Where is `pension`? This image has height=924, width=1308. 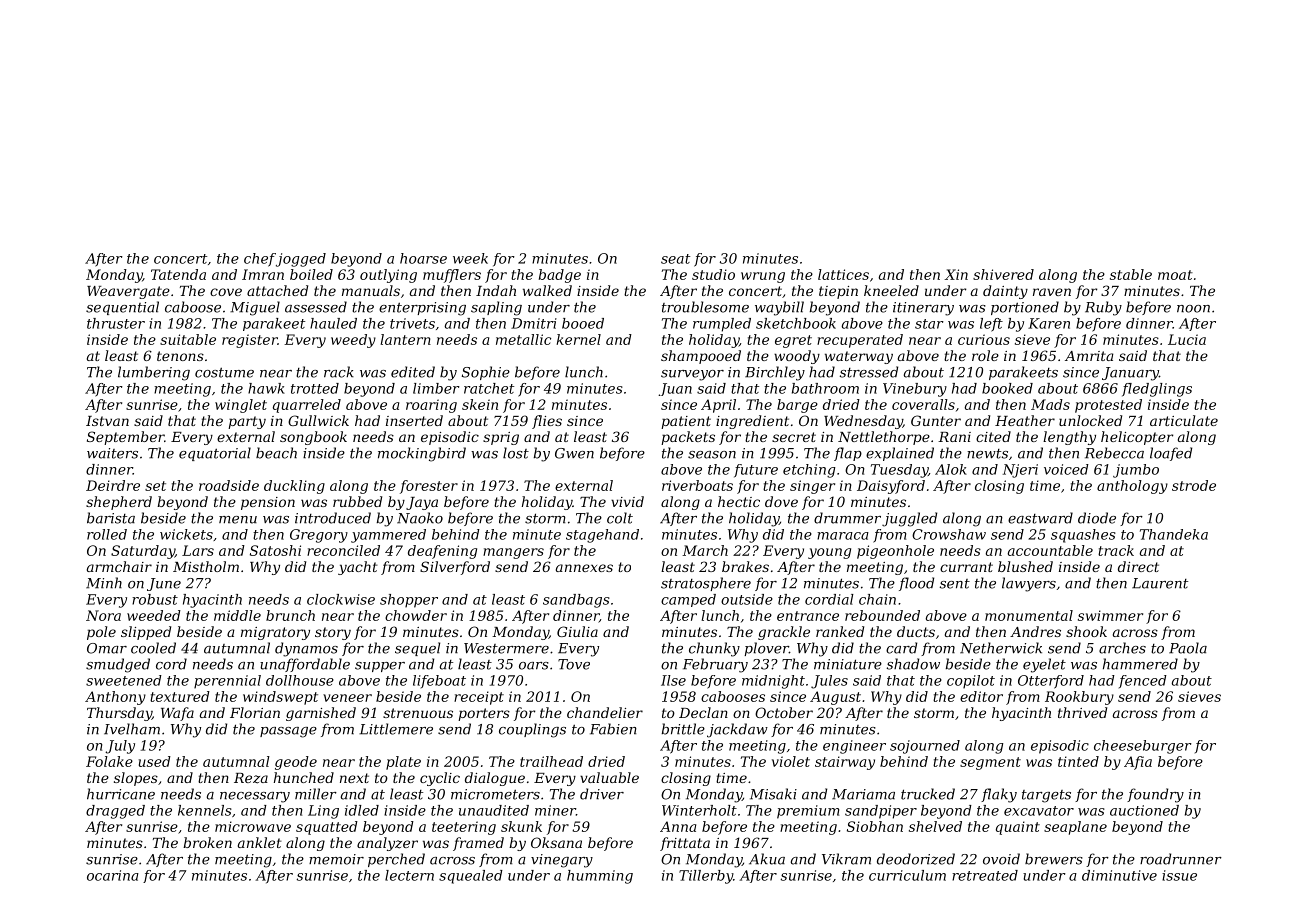 pension is located at coordinates (268, 503).
